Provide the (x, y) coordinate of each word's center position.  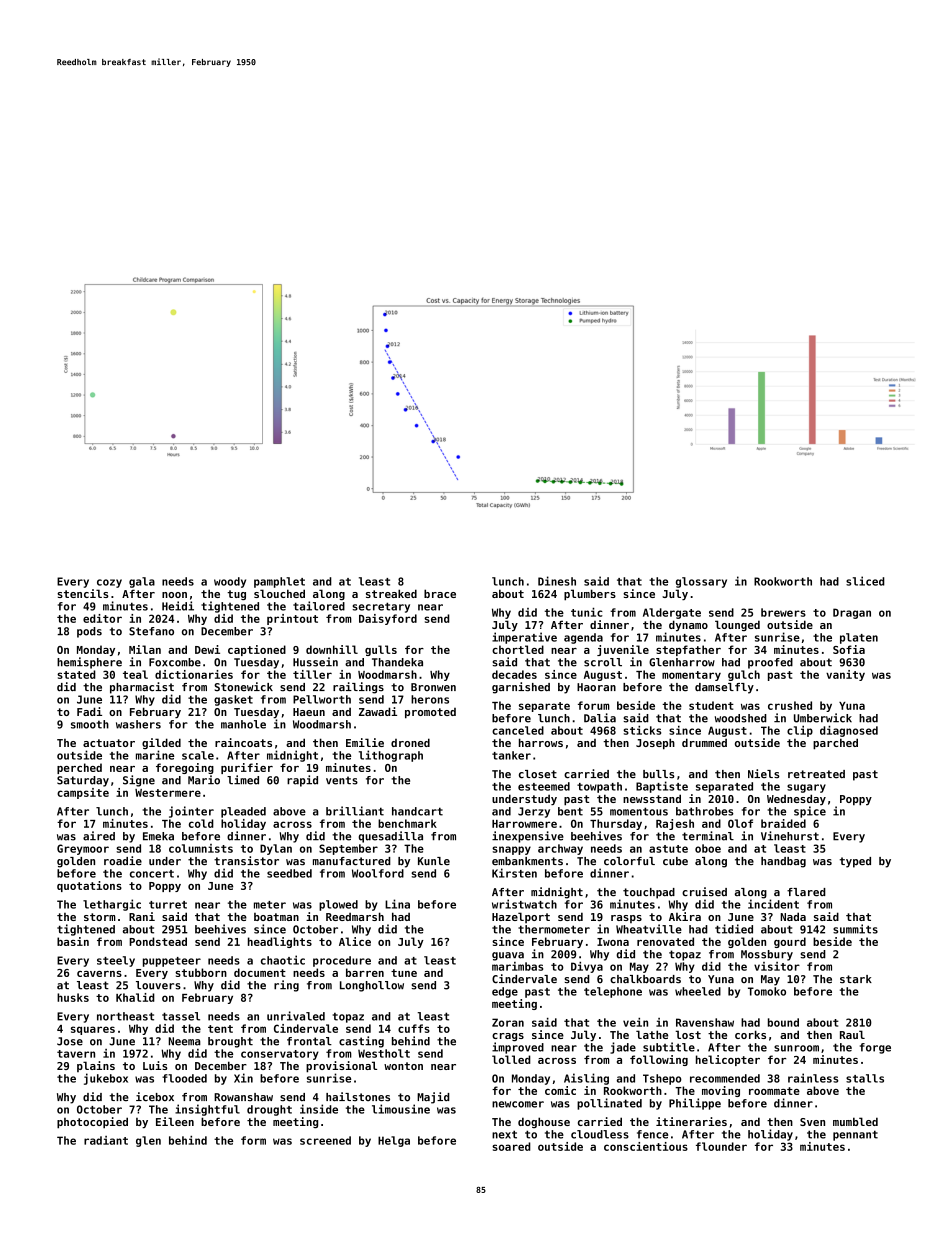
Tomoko (767, 991)
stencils (83, 593)
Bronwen (433, 687)
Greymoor (83, 849)
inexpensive (528, 837)
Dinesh (557, 581)
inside (319, 1109)
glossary (701, 582)
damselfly (724, 688)
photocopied (92, 1123)
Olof (740, 823)
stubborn (201, 972)
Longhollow (372, 986)
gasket (233, 700)
